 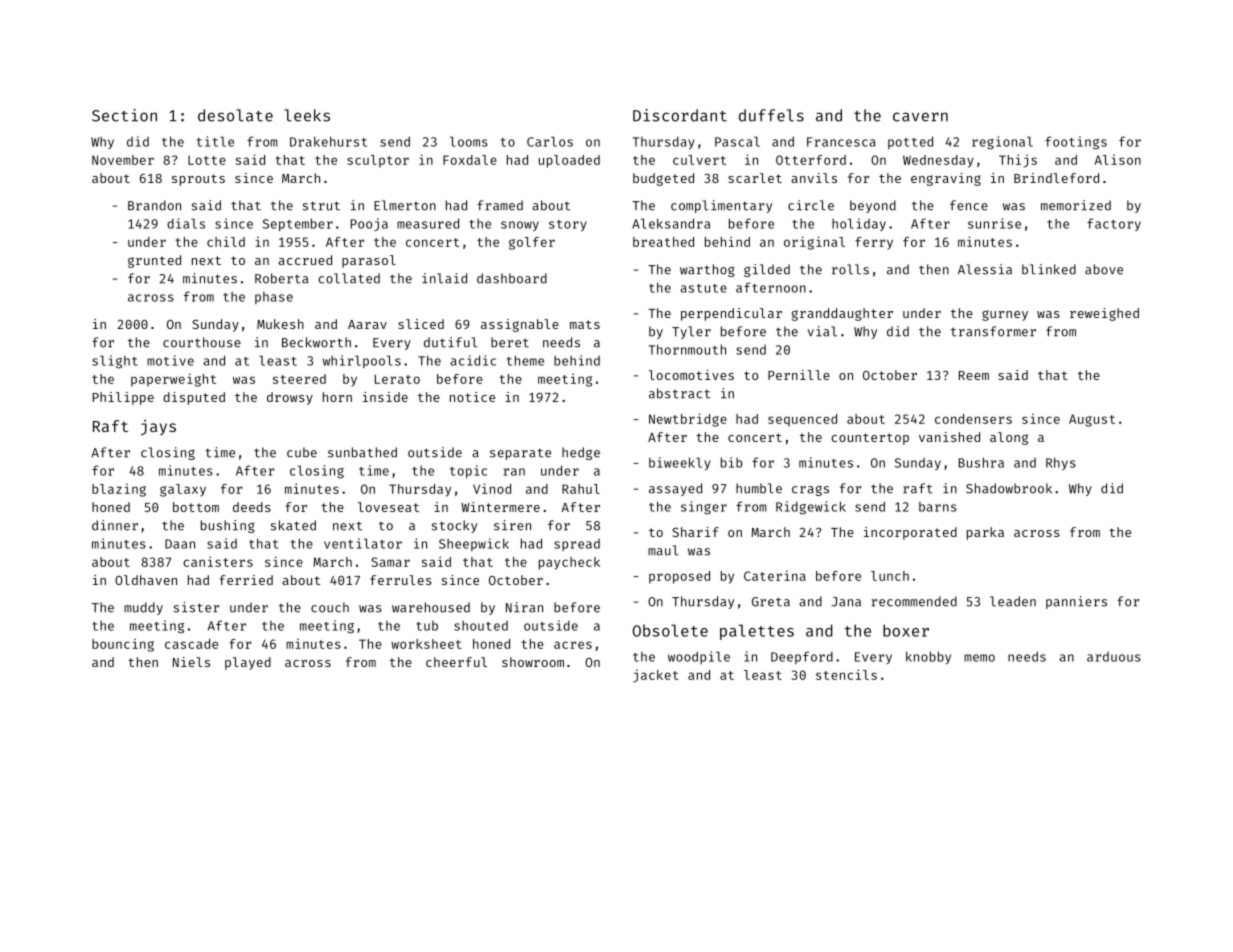 I want to click on Obsolete, so click(x=670, y=630).
